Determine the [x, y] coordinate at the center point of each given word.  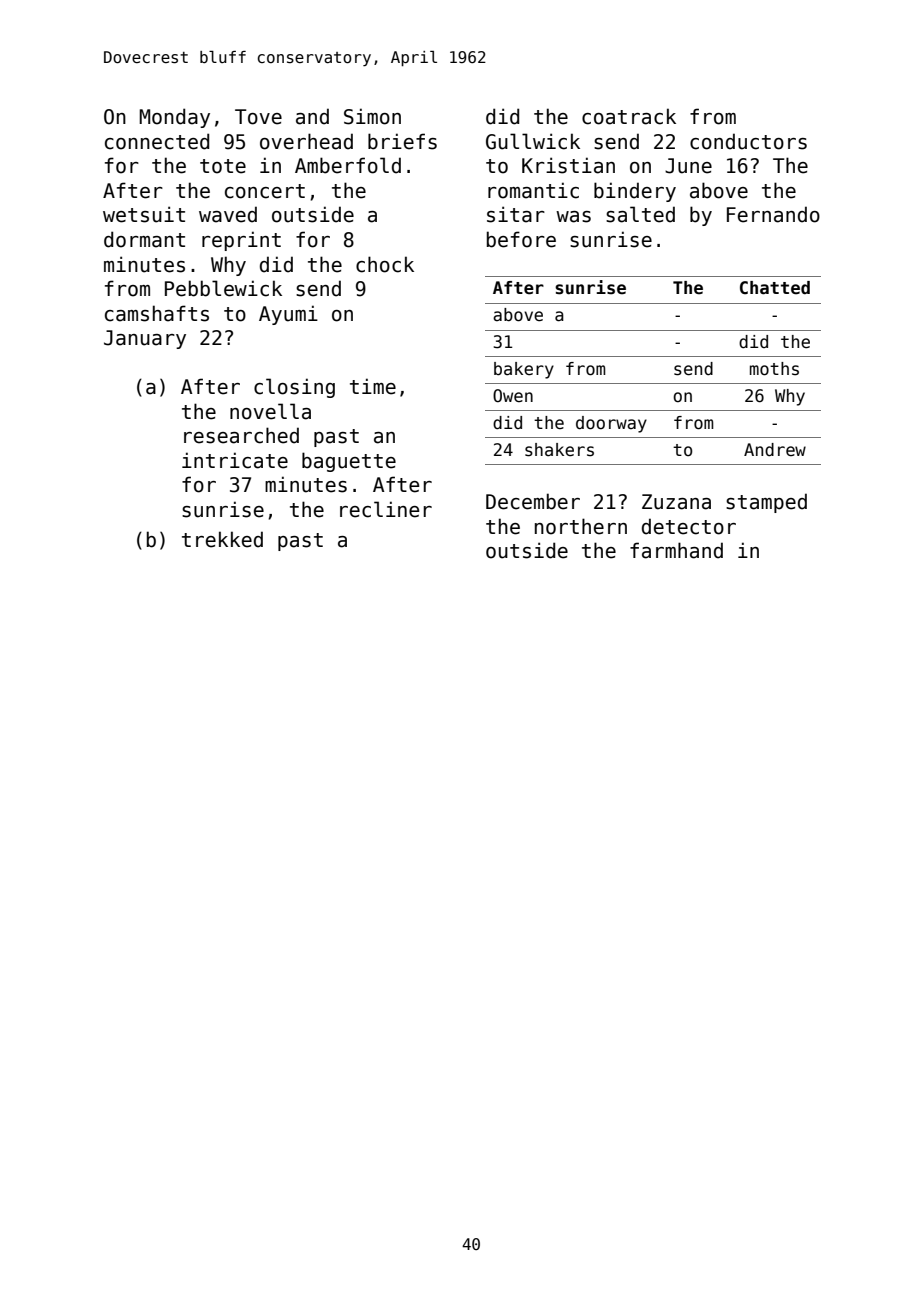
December [533, 501]
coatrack [629, 116]
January [145, 339]
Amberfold [348, 165]
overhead [306, 141]
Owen [513, 396]
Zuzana [676, 502]
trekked [222, 539]
